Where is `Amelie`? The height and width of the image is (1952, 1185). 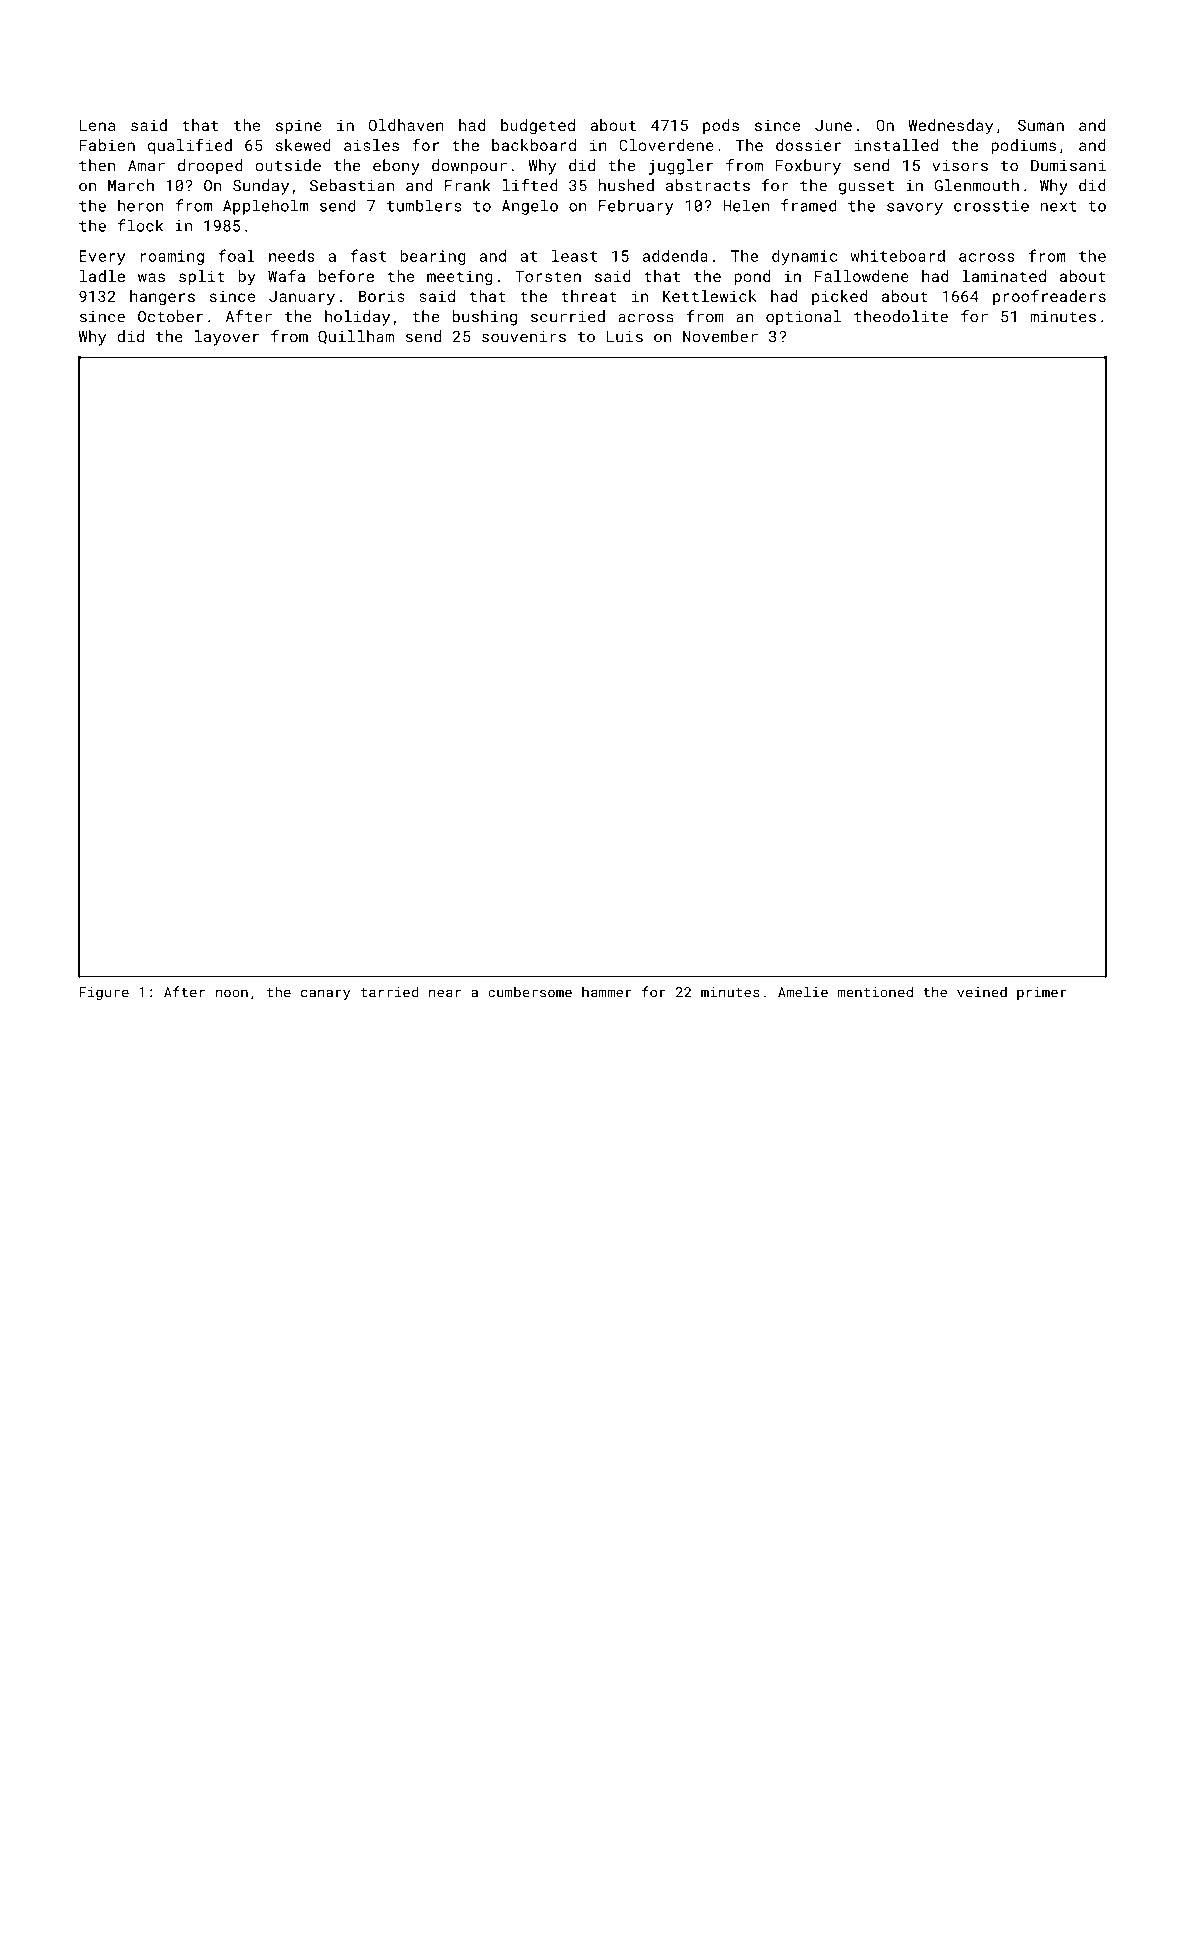 Amelie is located at coordinates (803, 992).
